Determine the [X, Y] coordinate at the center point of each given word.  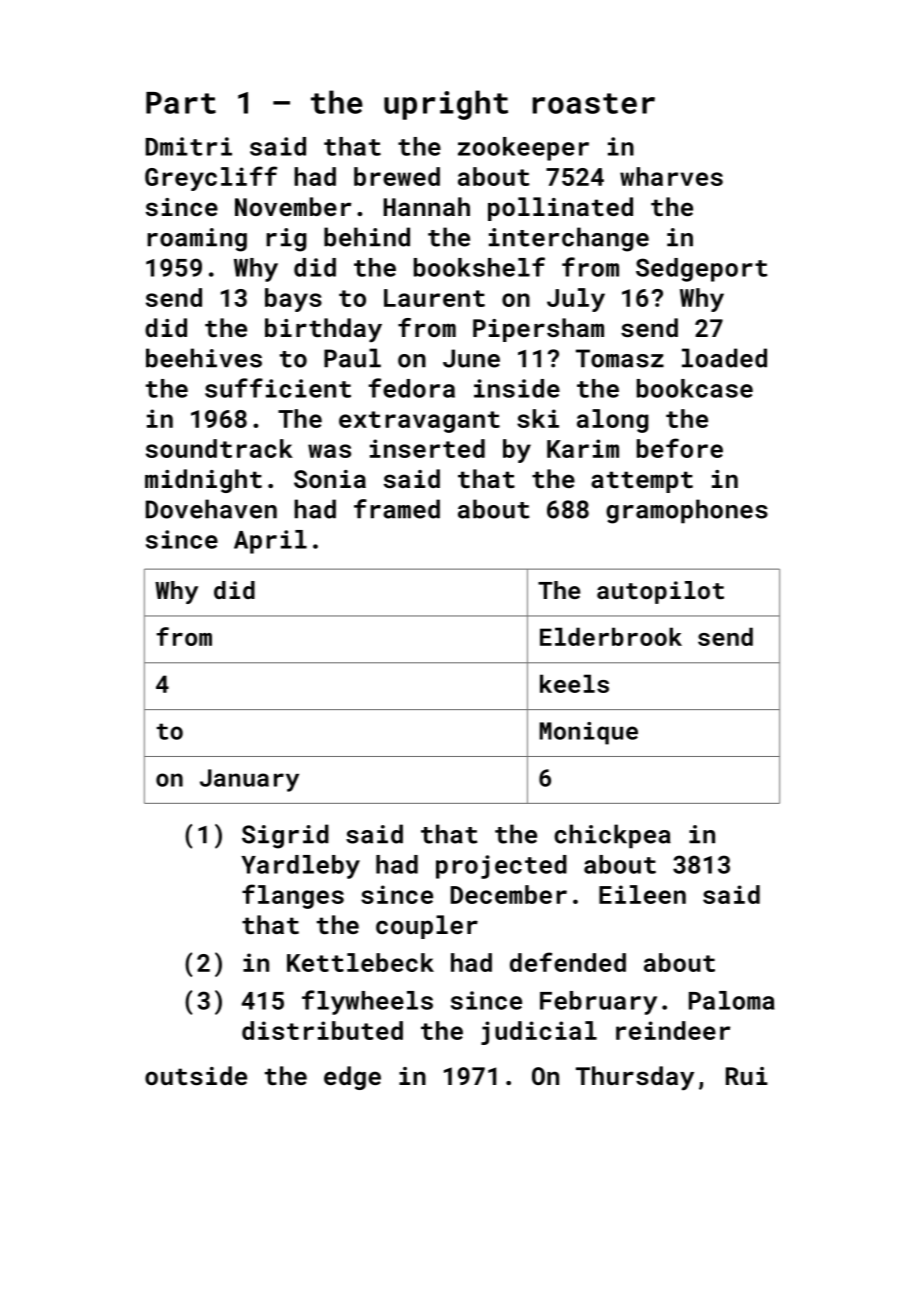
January [249, 780]
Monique [588, 733]
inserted [427, 448]
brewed [397, 176]
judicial [539, 1033]
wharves [671, 176]
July [576, 300]
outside [196, 1075]
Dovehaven [211, 509]
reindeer [673, 1030]
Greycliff [211, 178]
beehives [204, 358]
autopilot [660, 592]
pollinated [560, 209]
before [680, 448]
